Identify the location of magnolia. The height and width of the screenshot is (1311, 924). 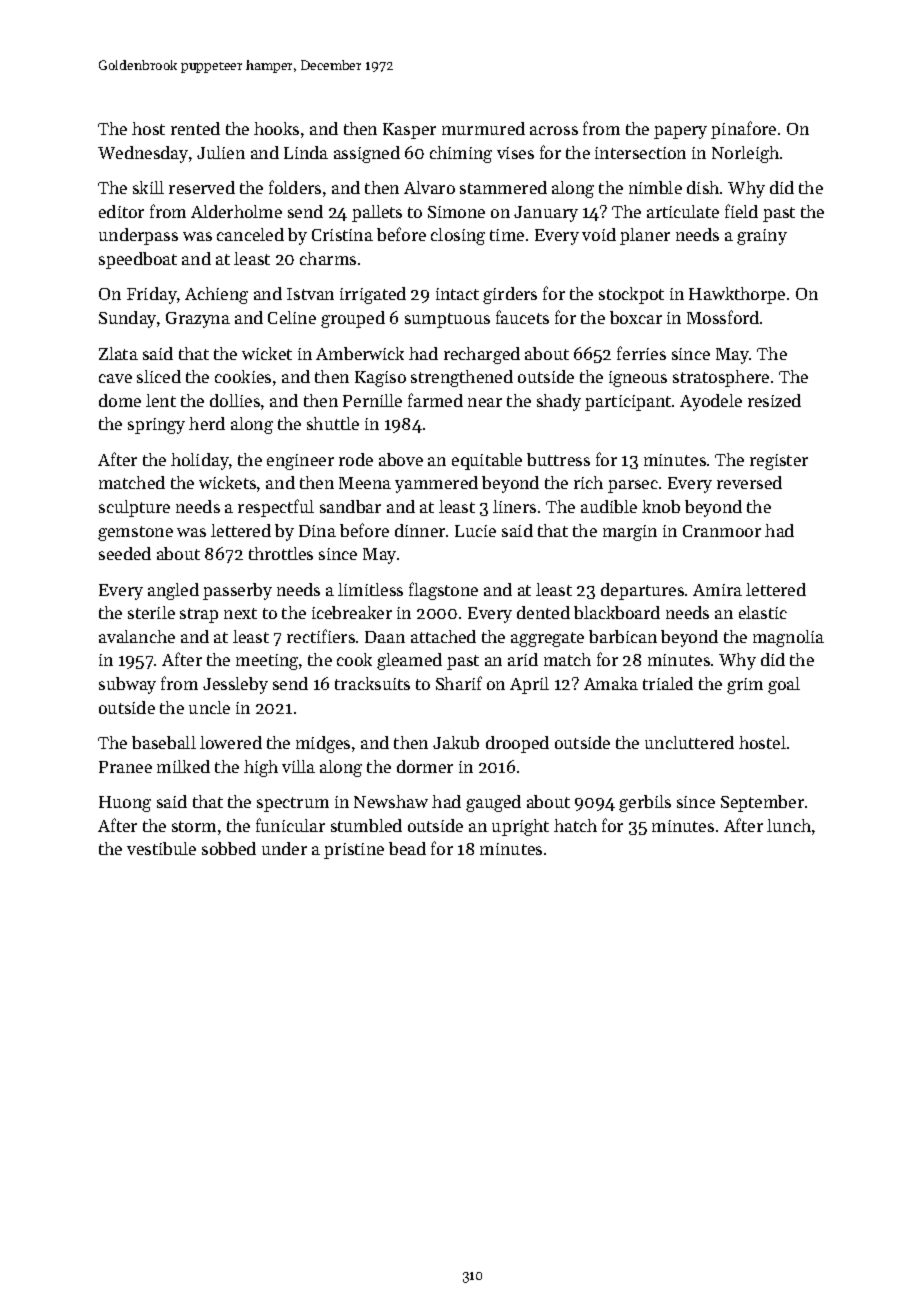
(788, 638).
